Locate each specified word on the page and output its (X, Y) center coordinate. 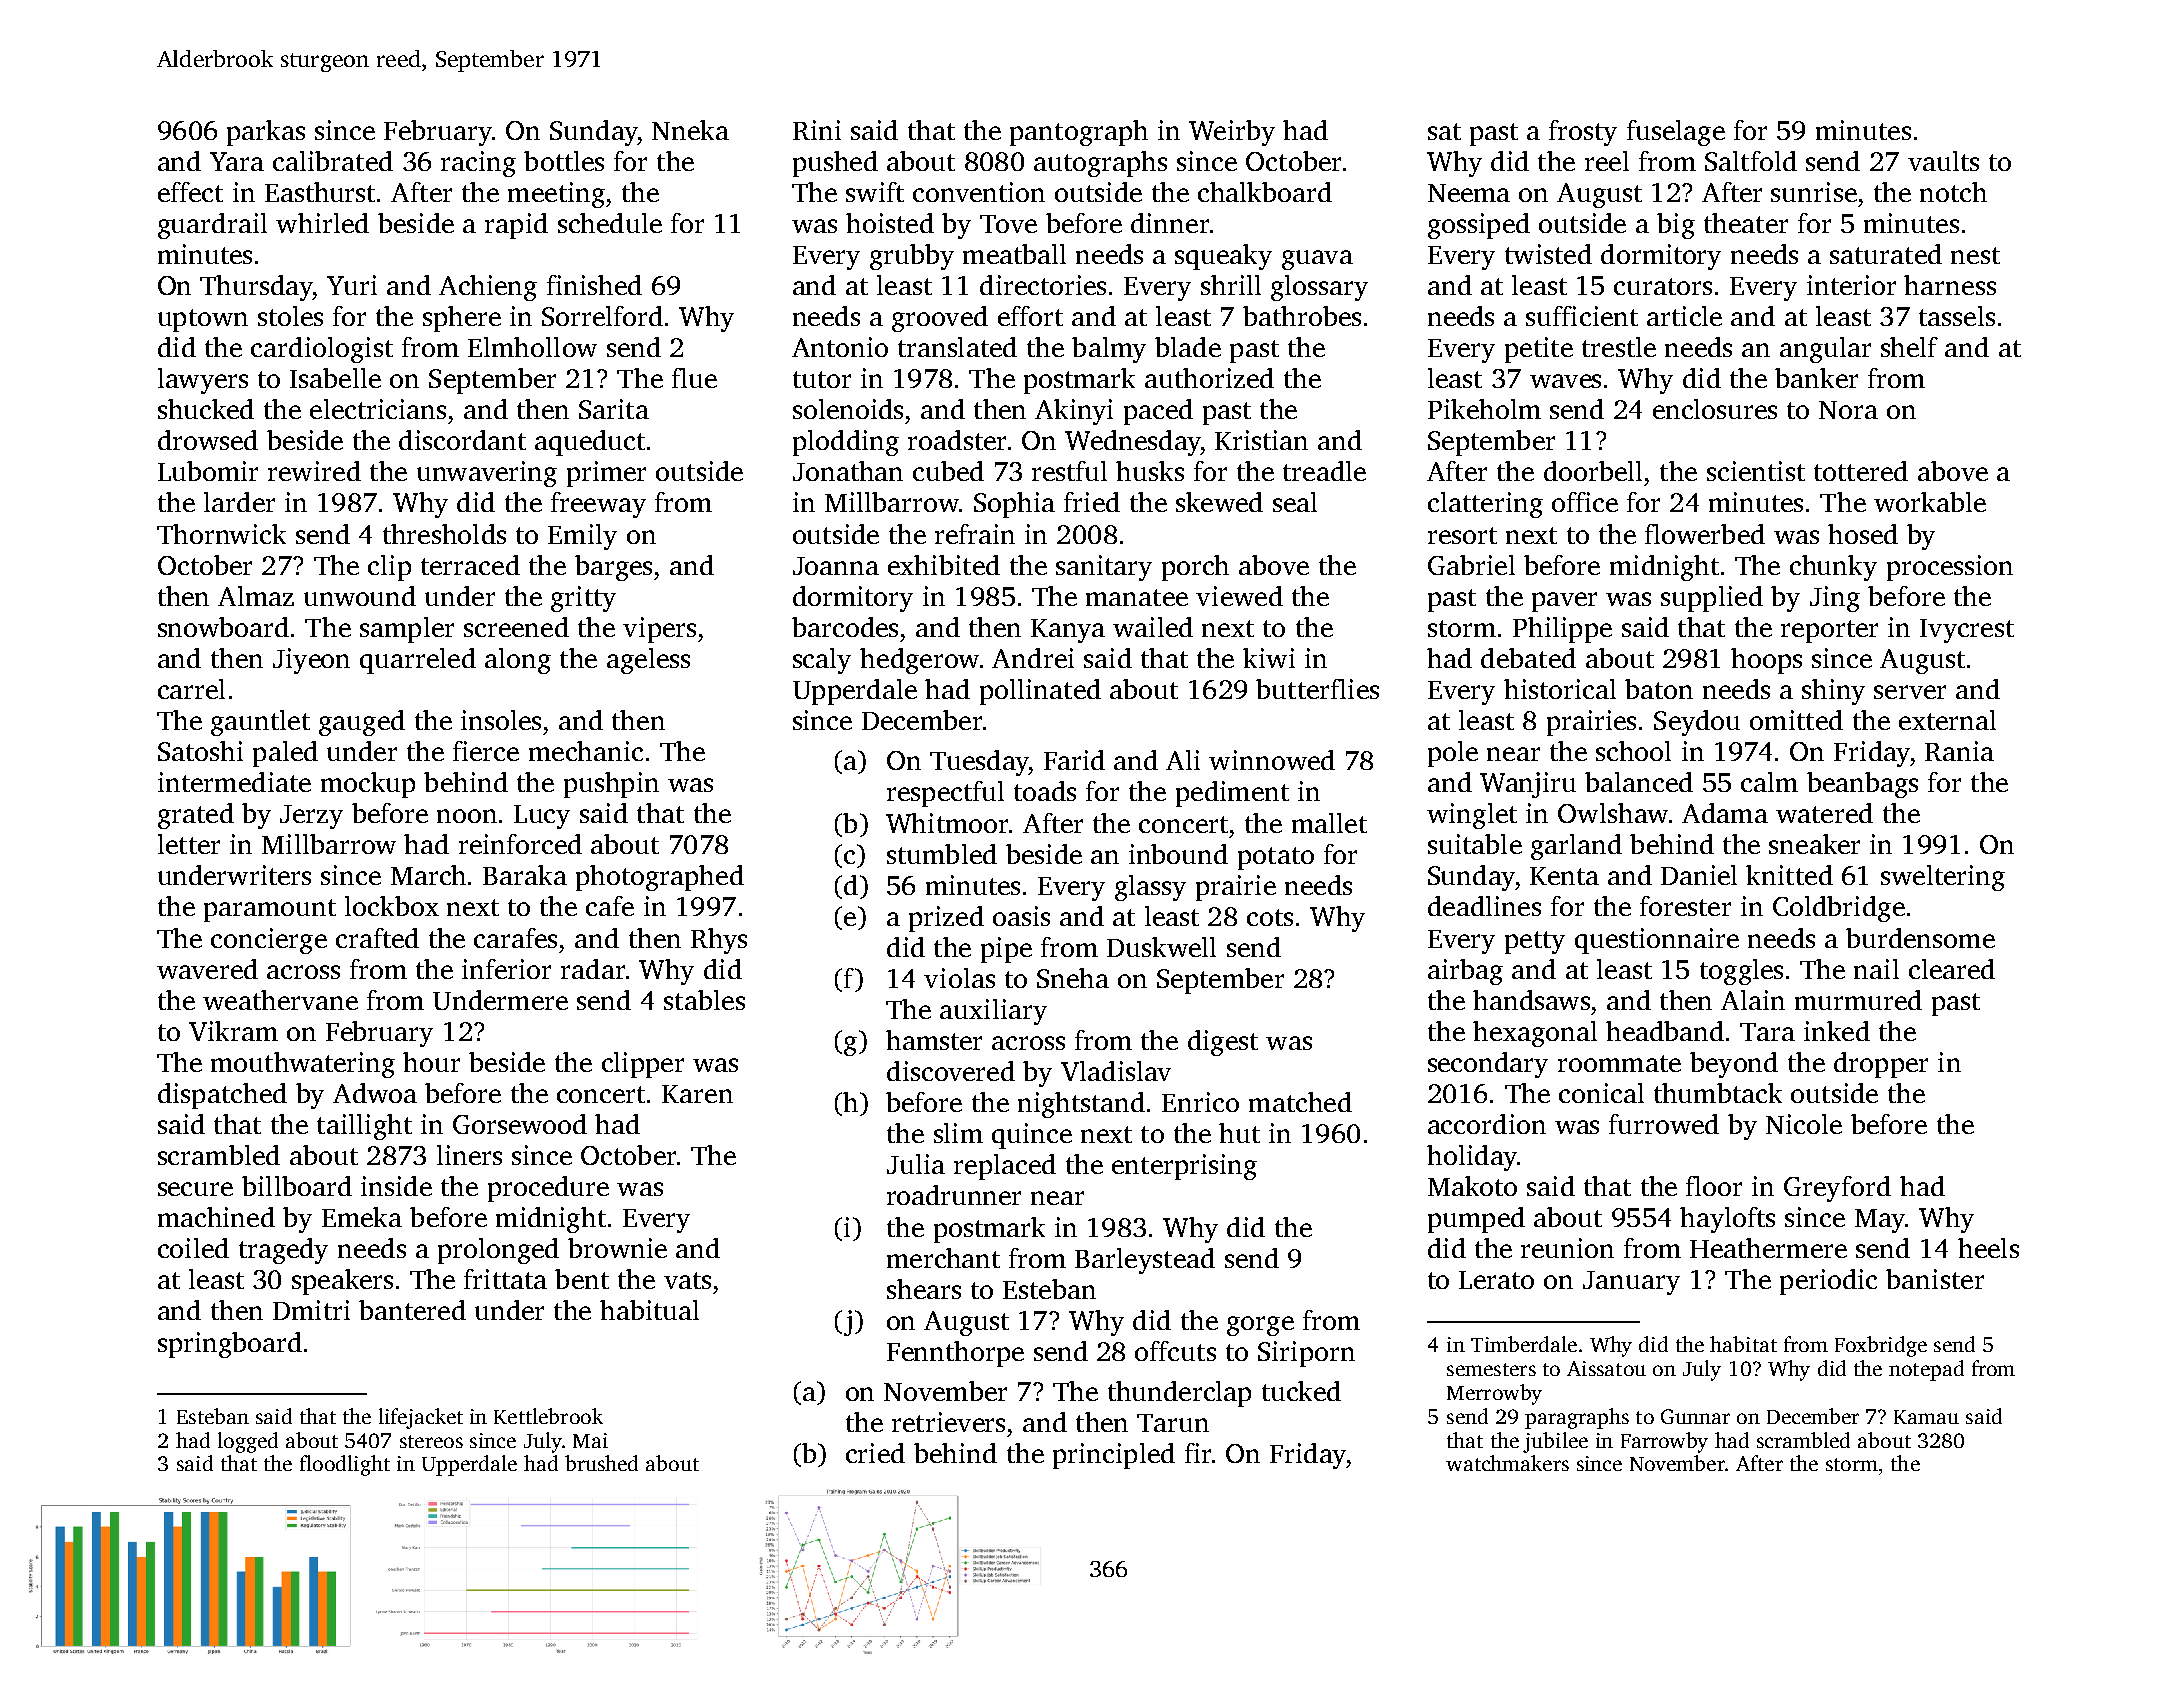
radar (593, 969)
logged (248, 1442)
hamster (934, 1040)
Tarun (1173, 1423)
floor (1714, 1186)
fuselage (1676, 133)
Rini (817, 130)
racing (478, 164)
